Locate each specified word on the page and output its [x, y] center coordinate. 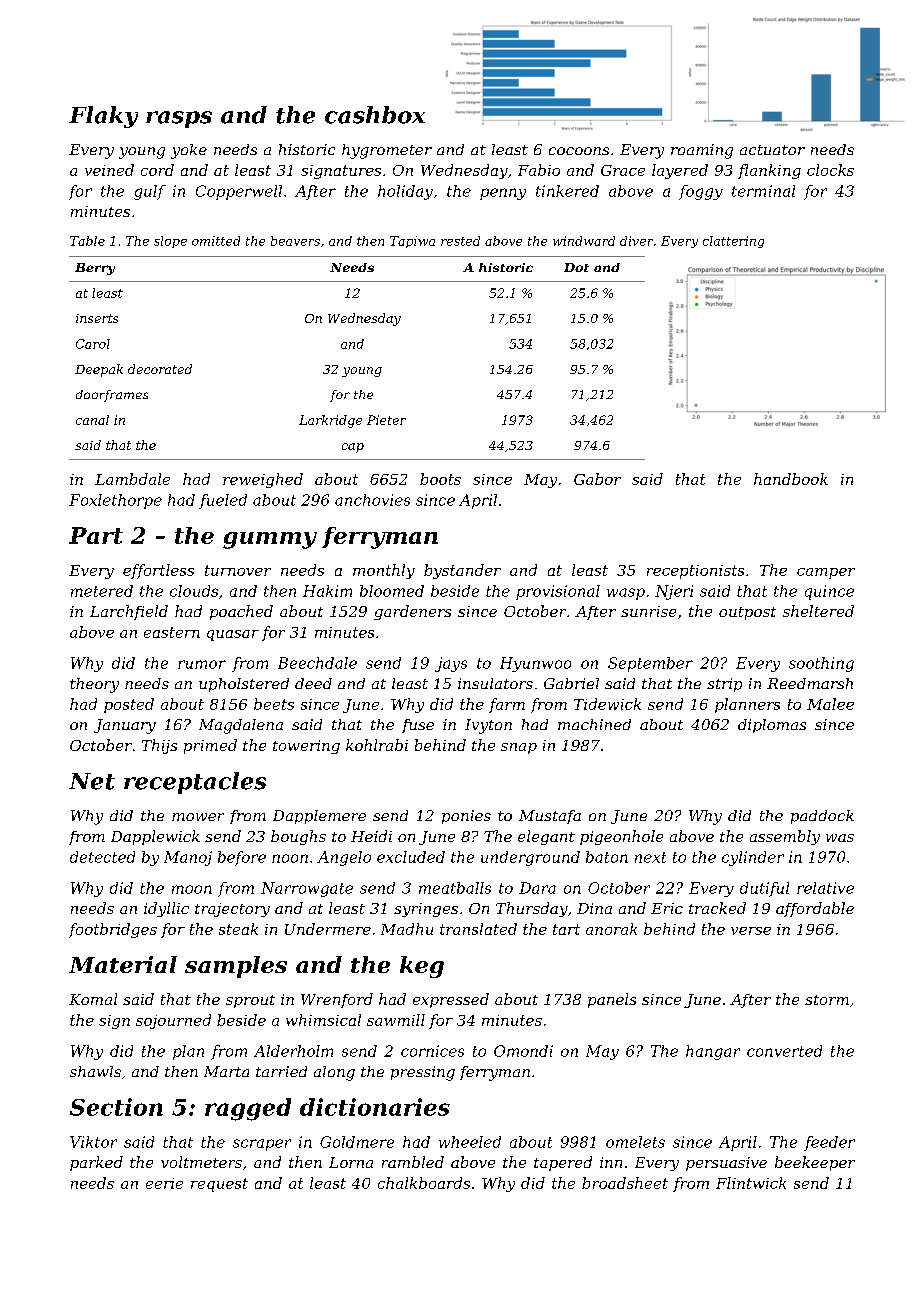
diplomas [772, 726]
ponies [466, 817]
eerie [164, 1183]
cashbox [375, 115]
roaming [702, 151]
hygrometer [387, 151]
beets [274, 704]
